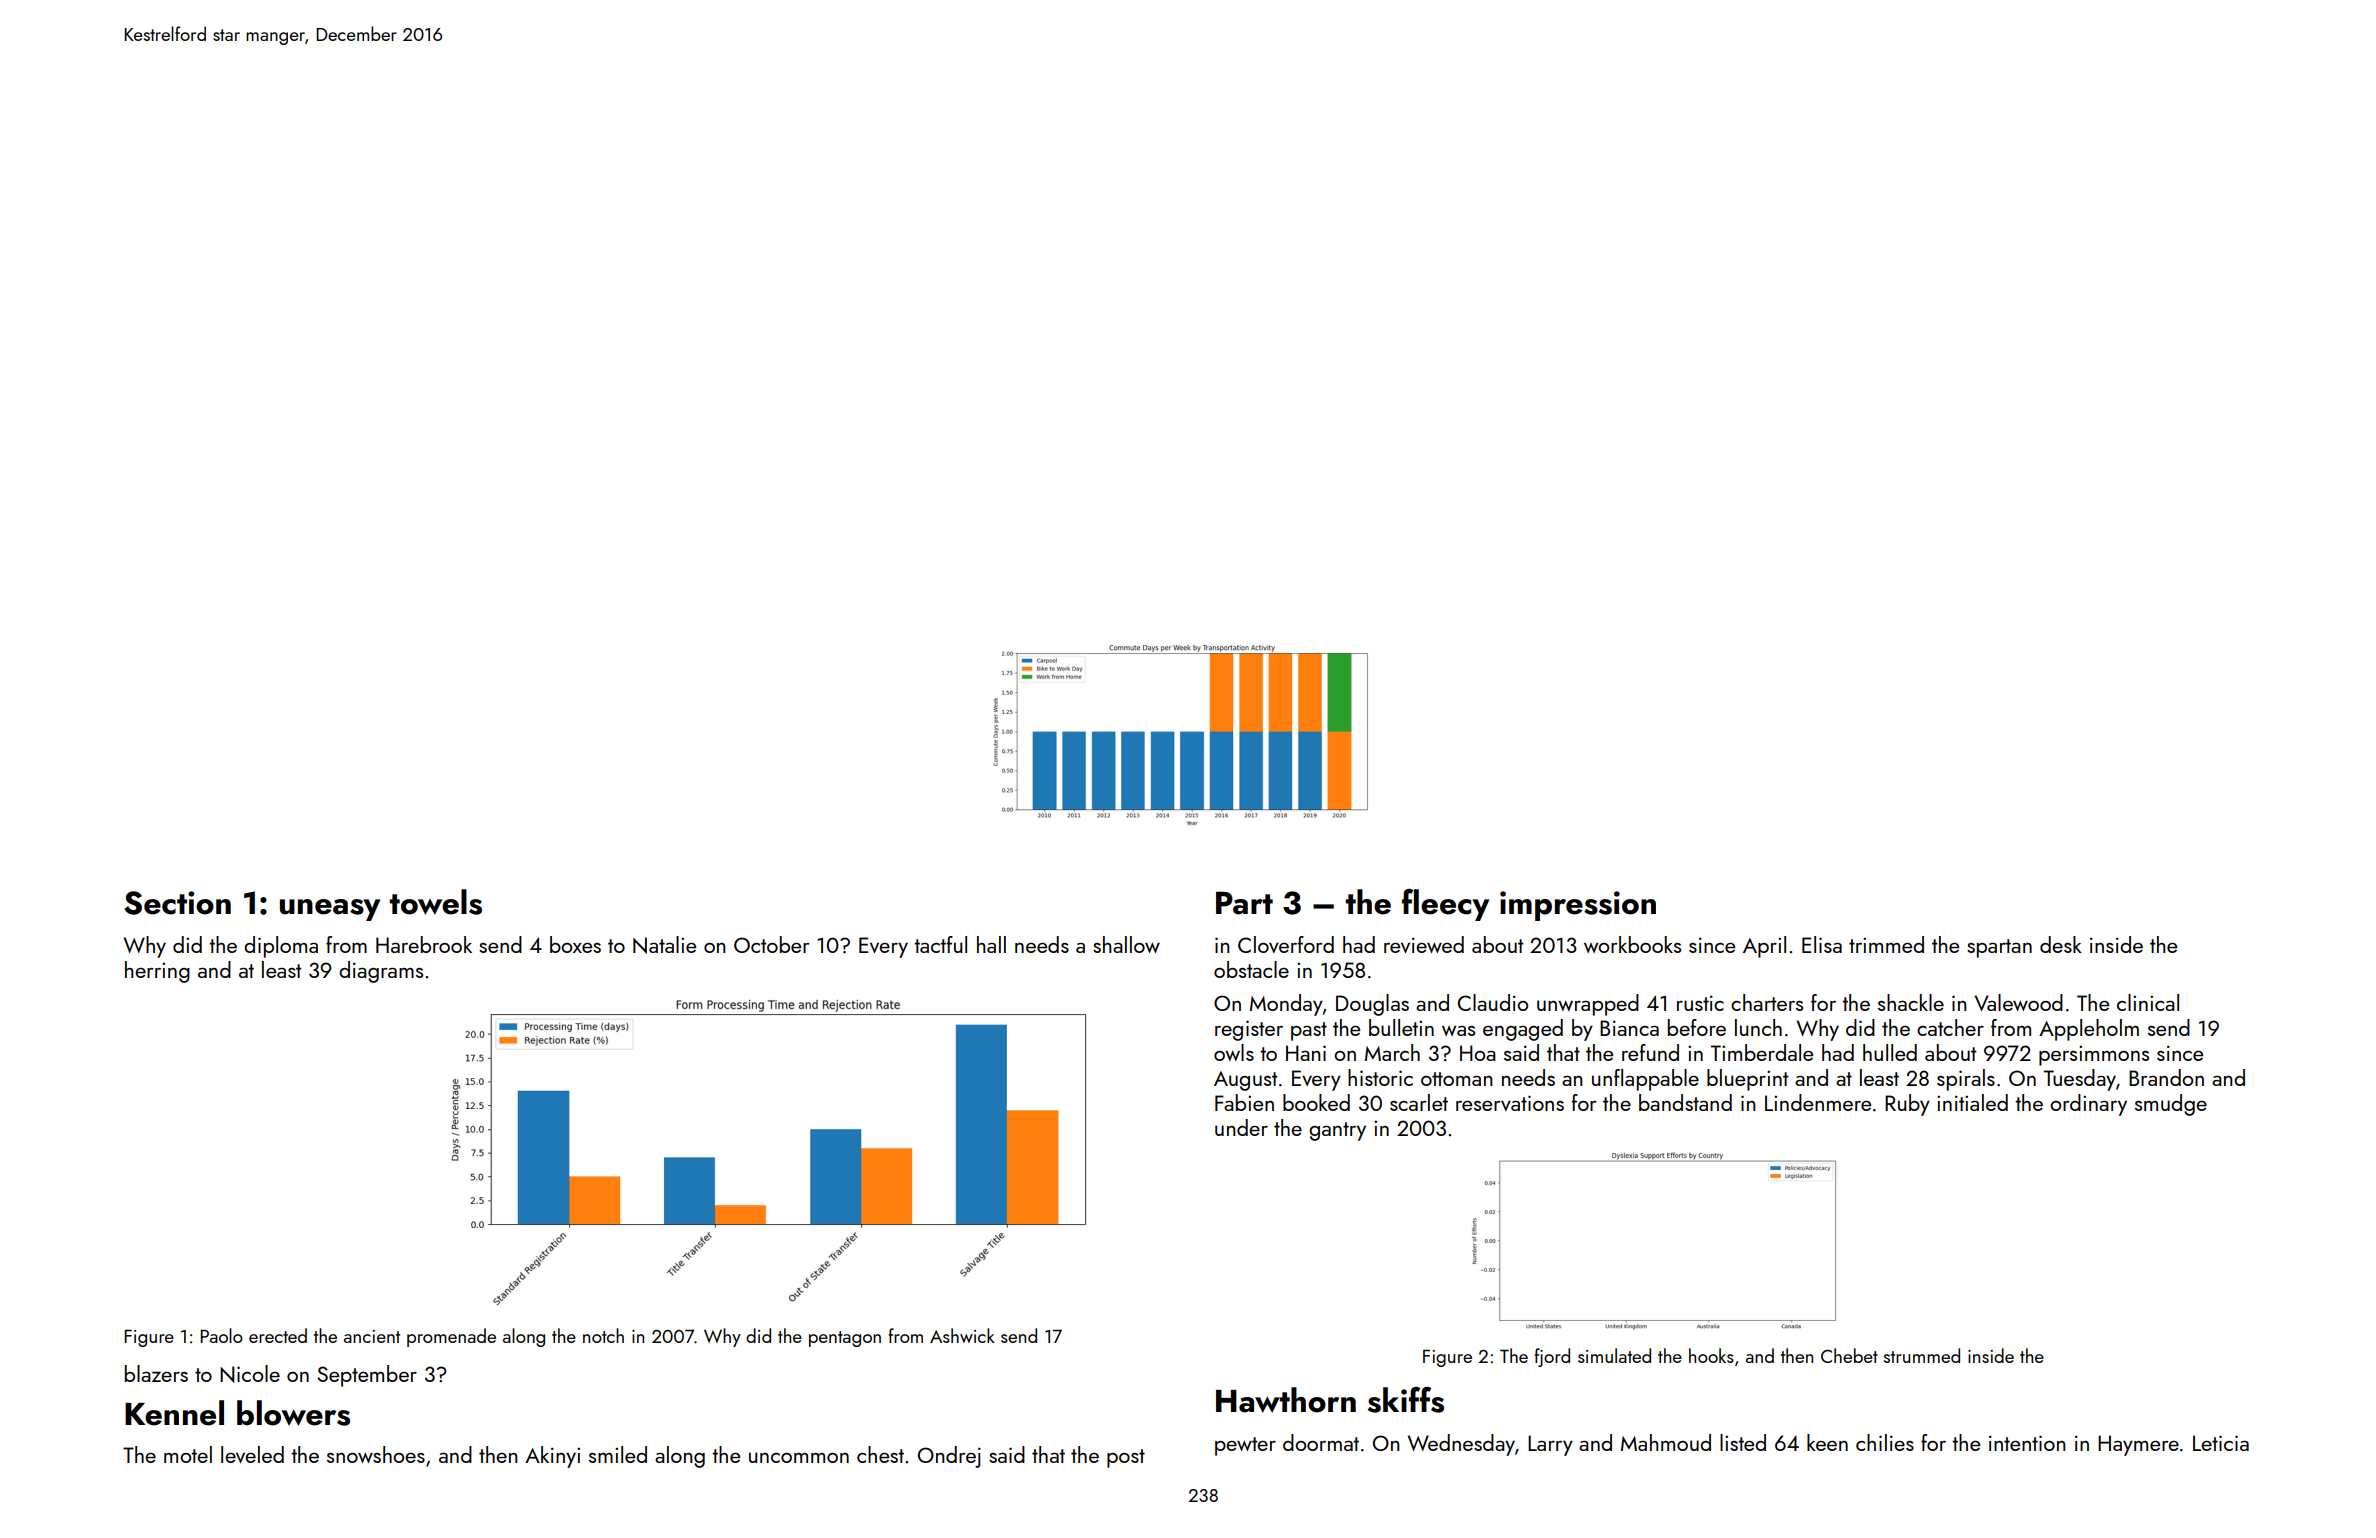  What do you see at coordinates (221, 1335) in the screenshot?
I see `Paolo` at bounding box center [221, 1335].
